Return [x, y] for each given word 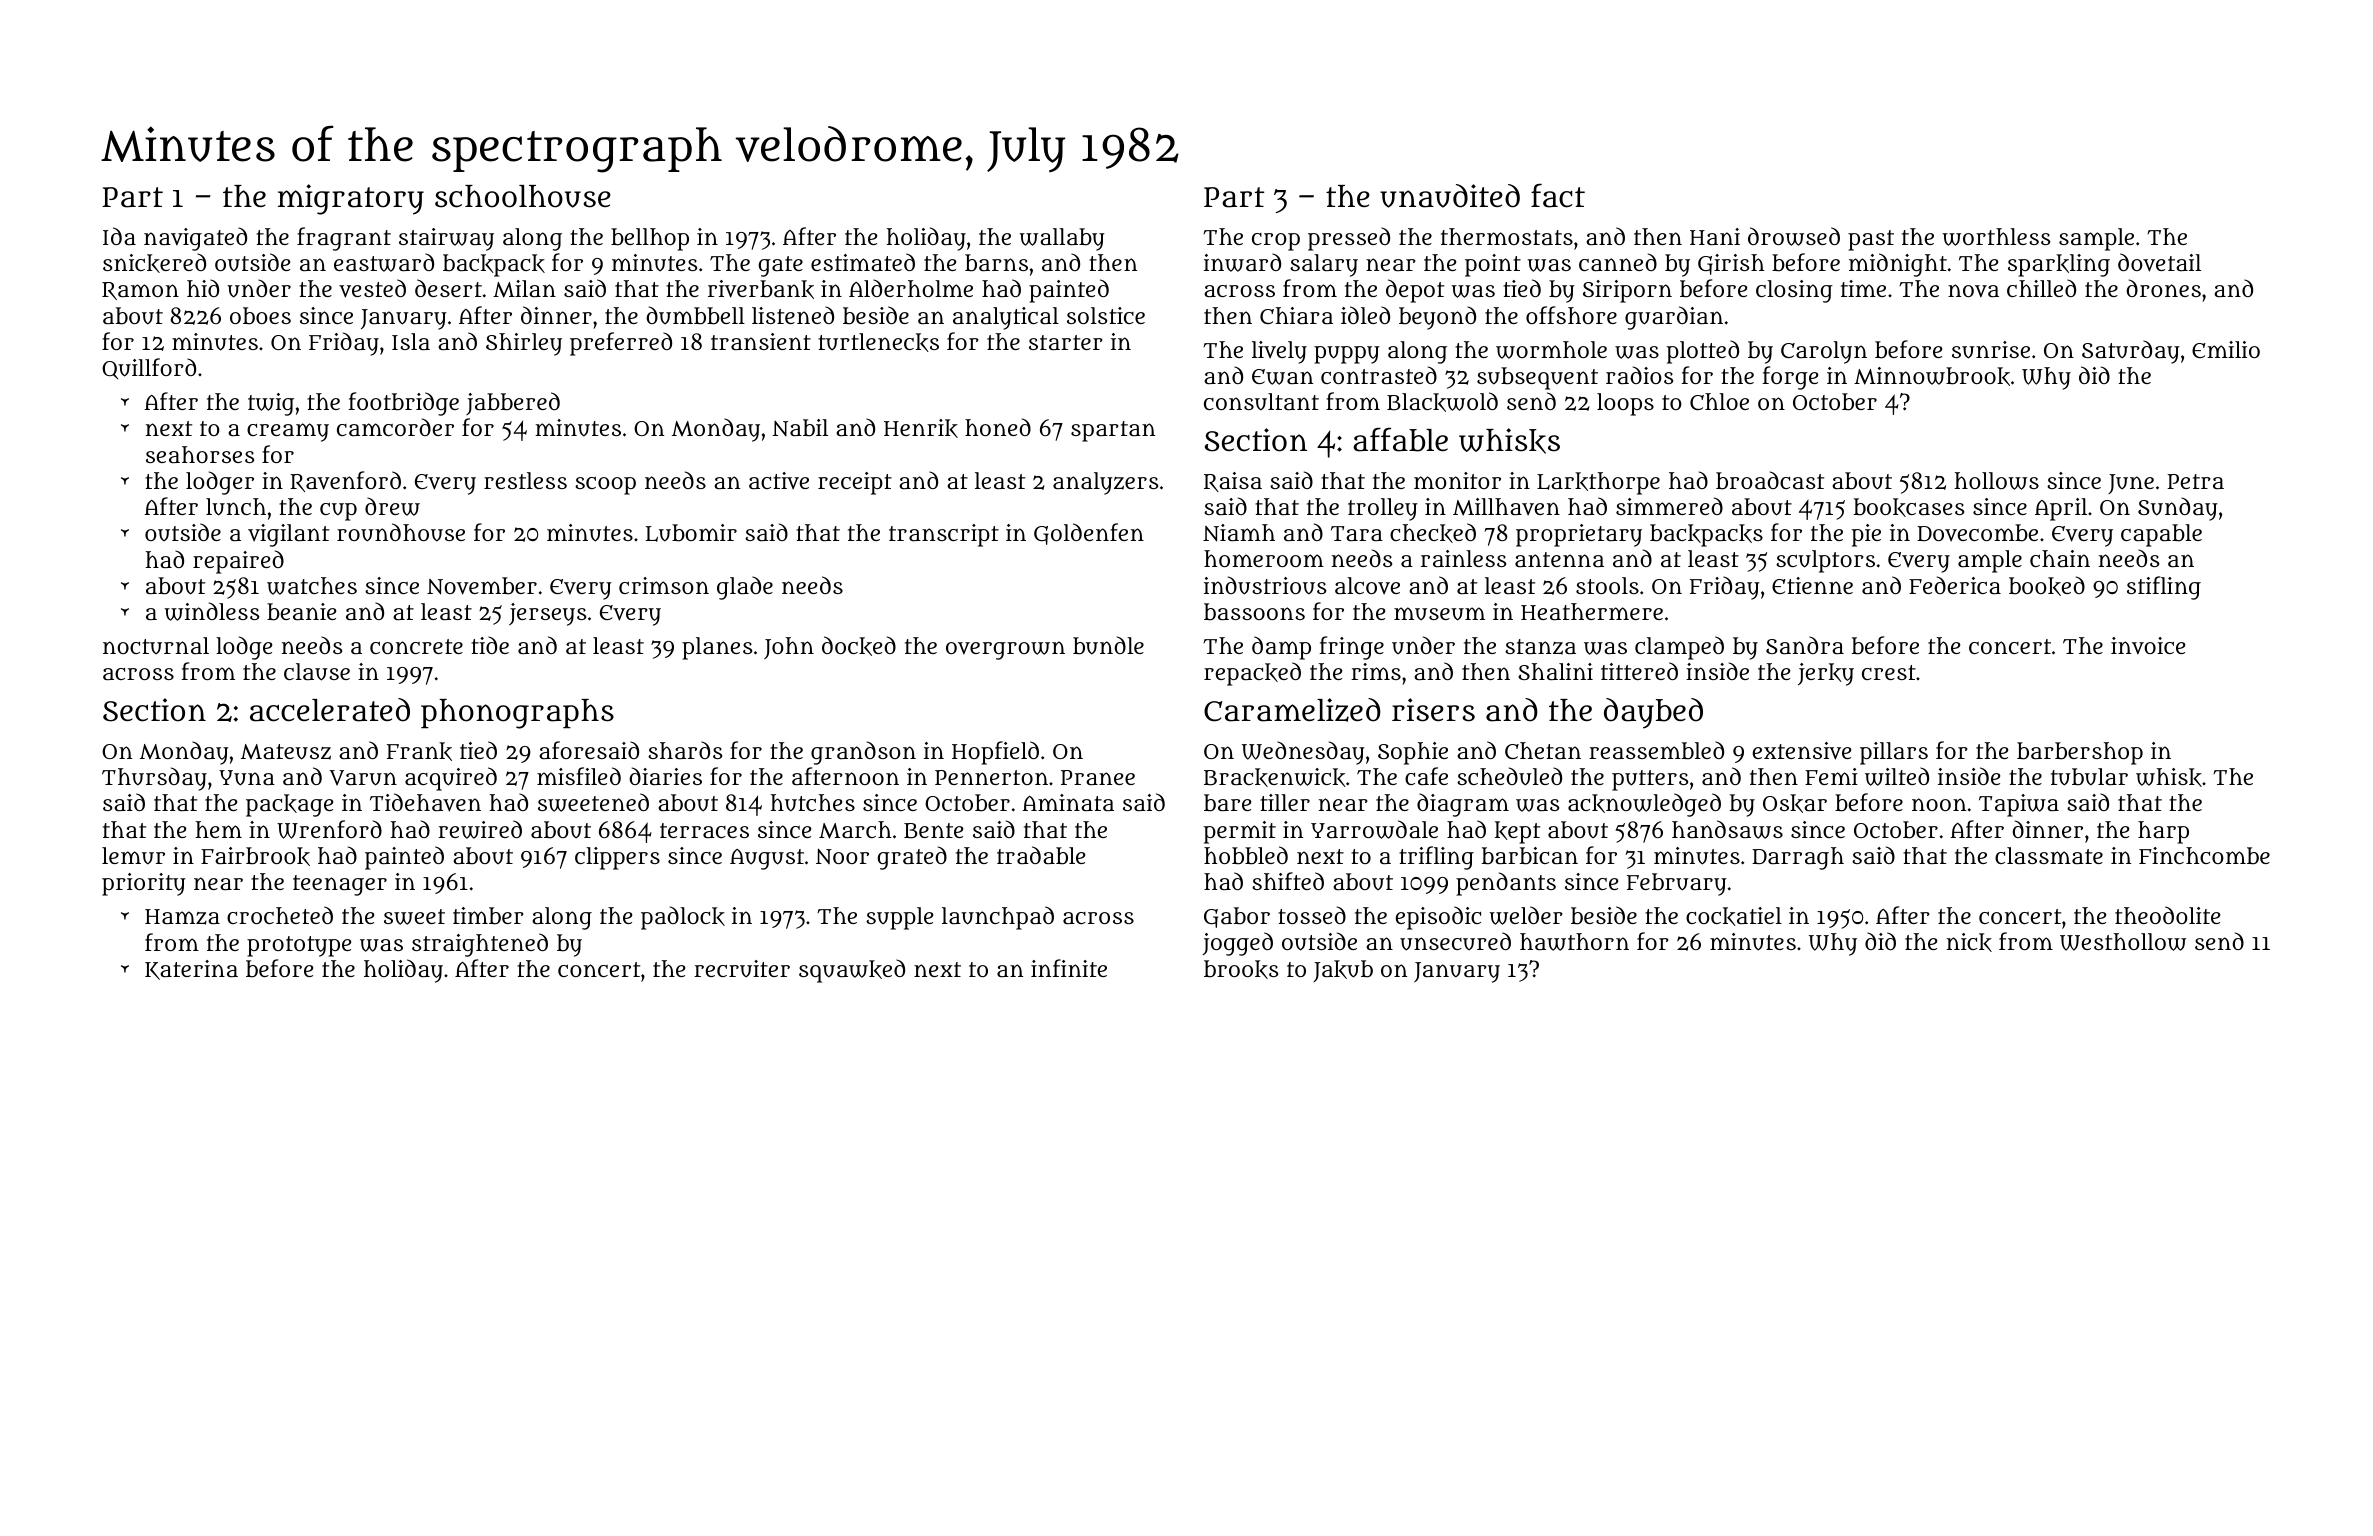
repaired [238, 562]
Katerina [191, 970]
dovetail [2159, 262]
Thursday [154, 779]
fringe [1351, 648]
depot [1415, 291]
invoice [2148, 646]
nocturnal [156, 645]
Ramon [140, 291]
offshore [1571, 315]
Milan [524, 289]
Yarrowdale [1374, 829]
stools [1607, 585]
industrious [1265, 585]
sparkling [2059, 265]
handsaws [1727, 829]
